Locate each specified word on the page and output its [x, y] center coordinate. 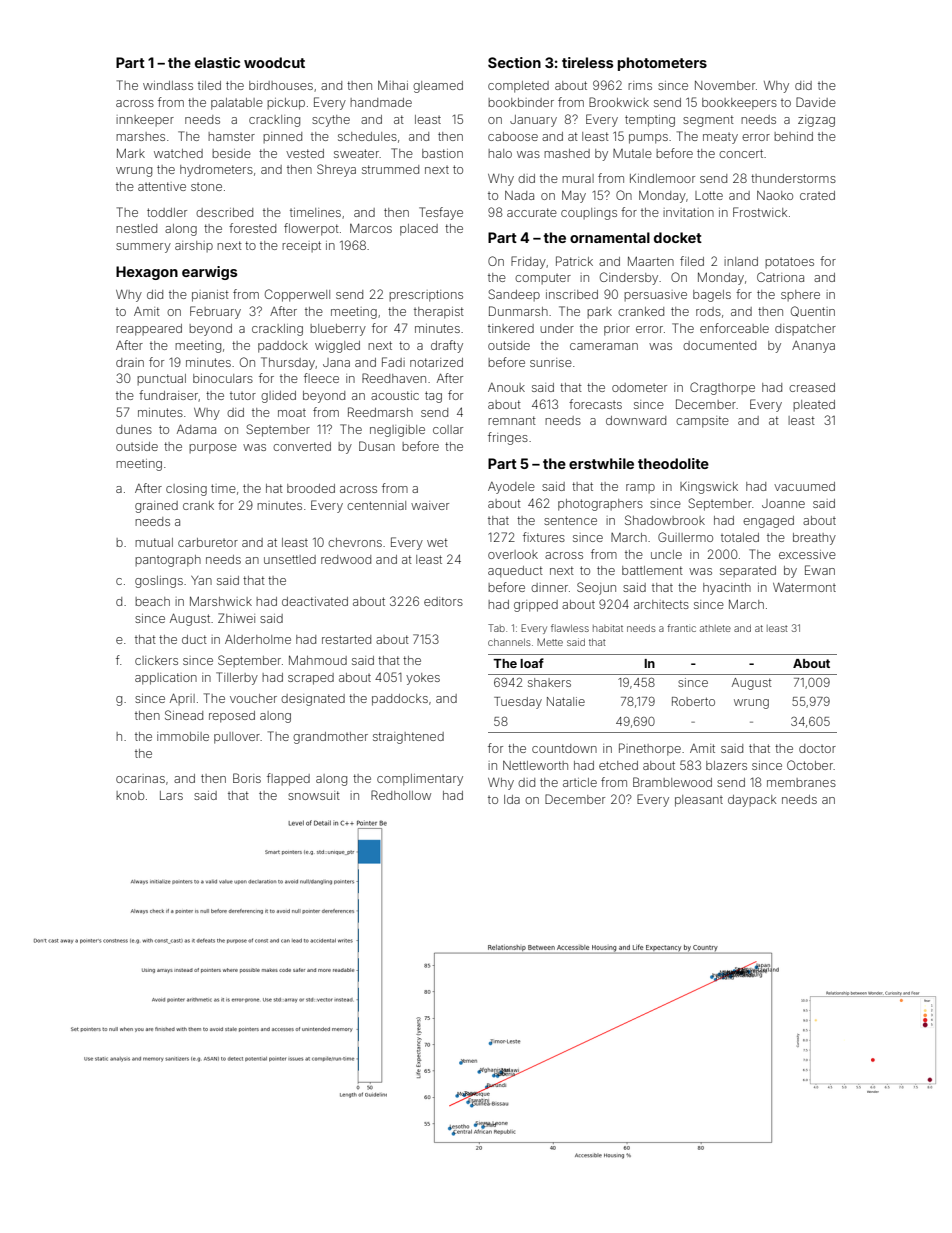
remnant [512, 420]
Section [514, 62]
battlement [652, 570]
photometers [662, 64]
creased [812, 387]
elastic [217, 62]
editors [443, 601]
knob [130, 795]
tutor [243, 396]
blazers [726, 765]
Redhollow [401, 795]
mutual [154, 542]
